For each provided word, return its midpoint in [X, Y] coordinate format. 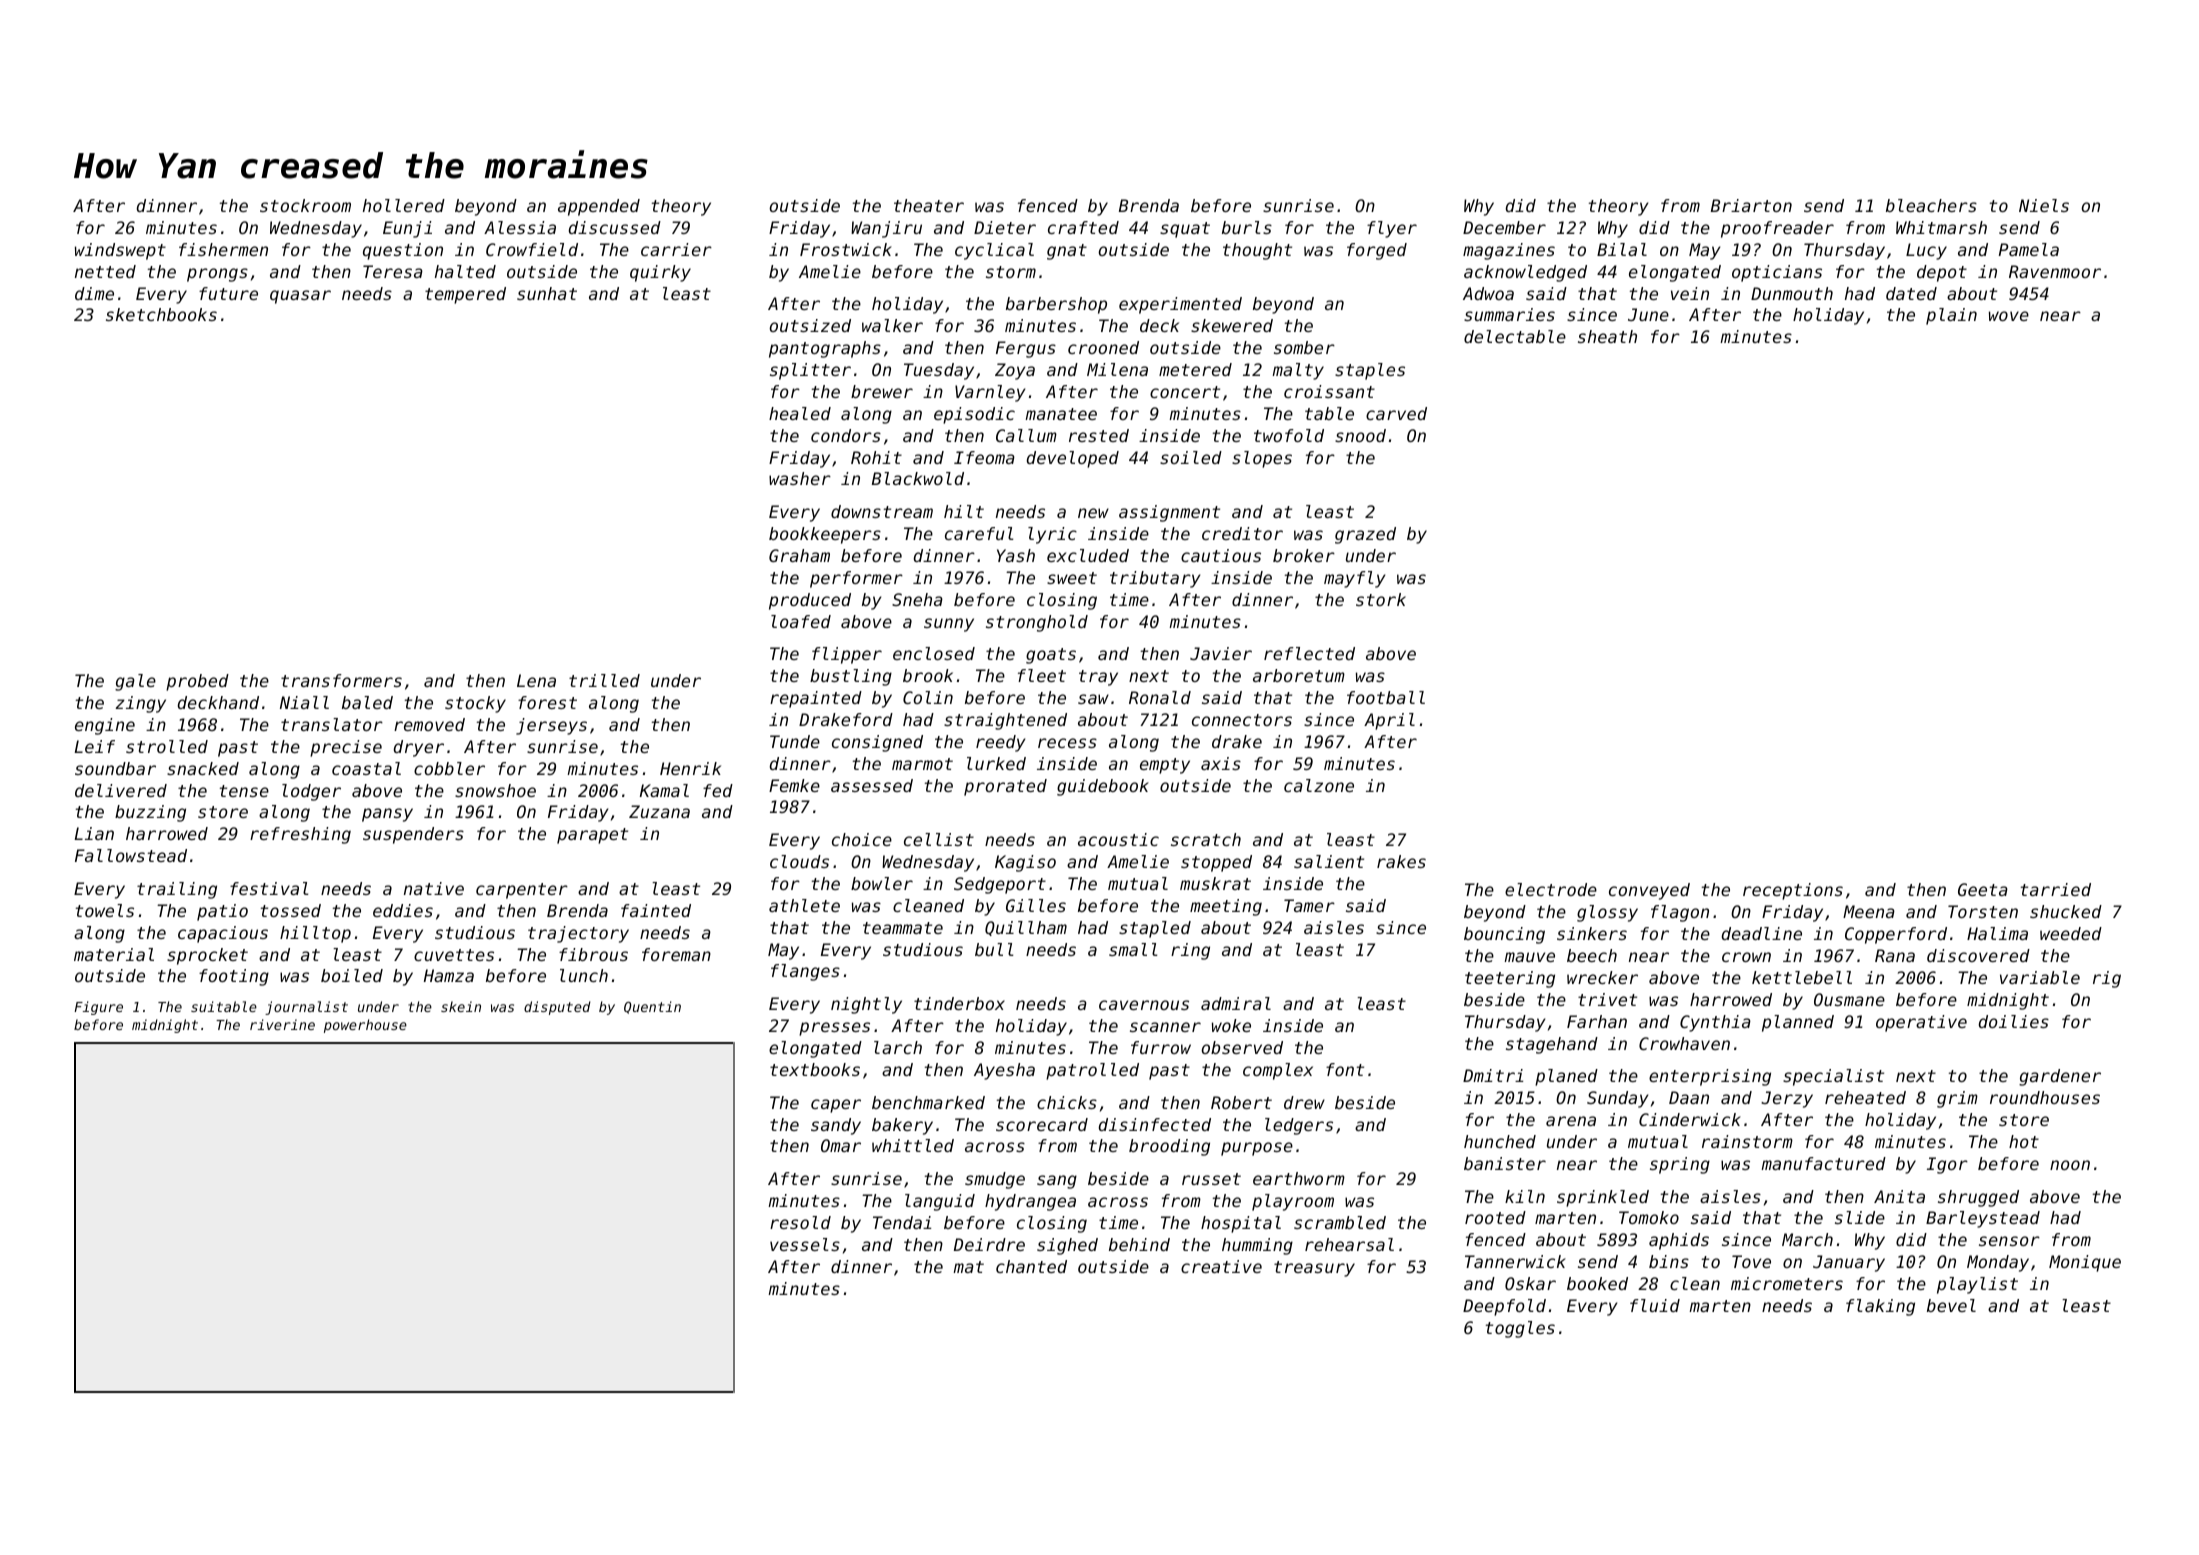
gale [135, 682]
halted [465, 271]
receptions [1793, 891]
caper [836, 1106]
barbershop [1056, 305]
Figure [98, 1008]
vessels [805, 1244]
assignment [1169, 513]
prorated [1005, 787]
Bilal [1622, 249]
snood [1360, 435]
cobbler [449, 768]
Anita [1899, 1196]
